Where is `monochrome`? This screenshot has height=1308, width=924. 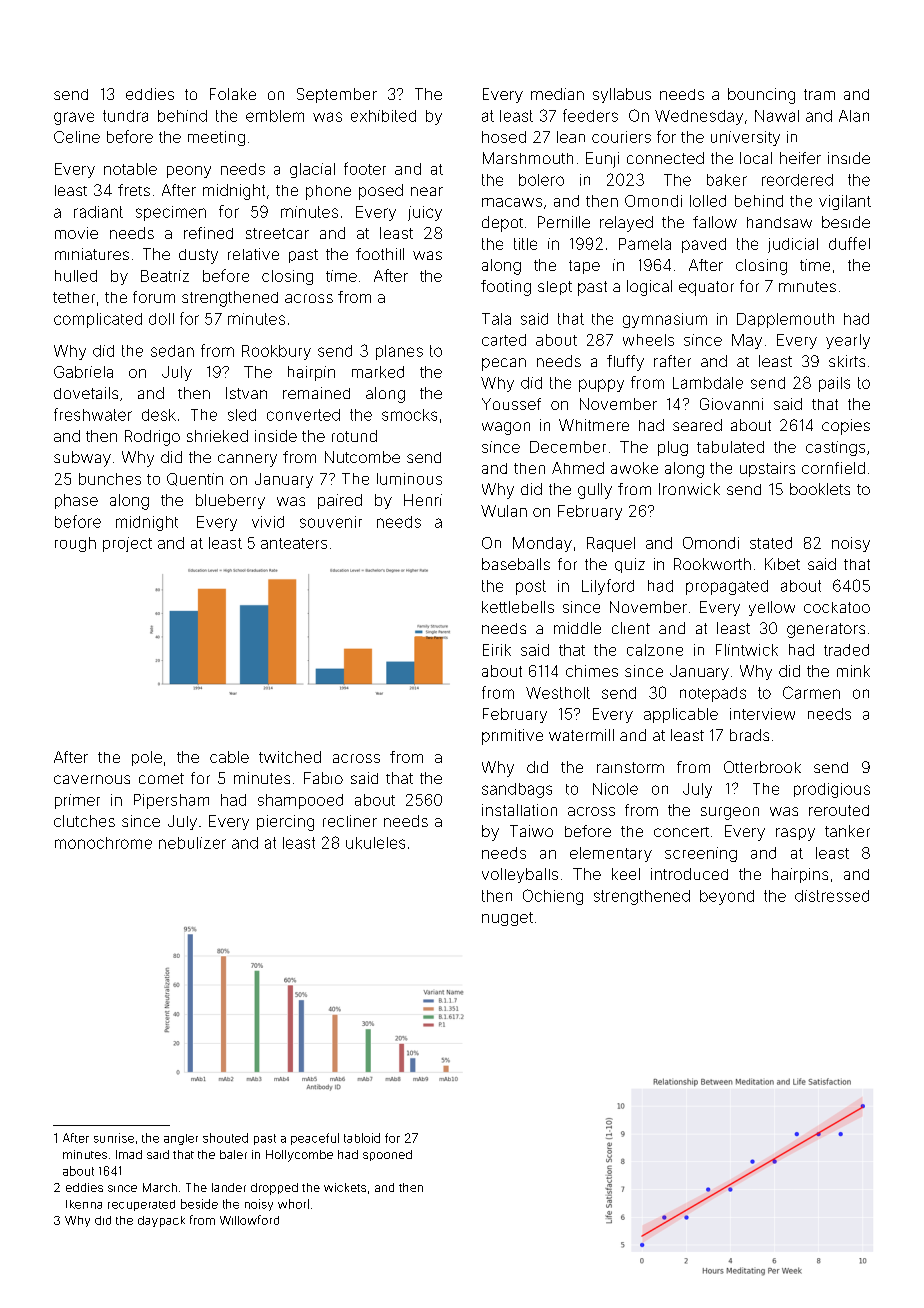 monochrome is located at coordinates (103, 843).
